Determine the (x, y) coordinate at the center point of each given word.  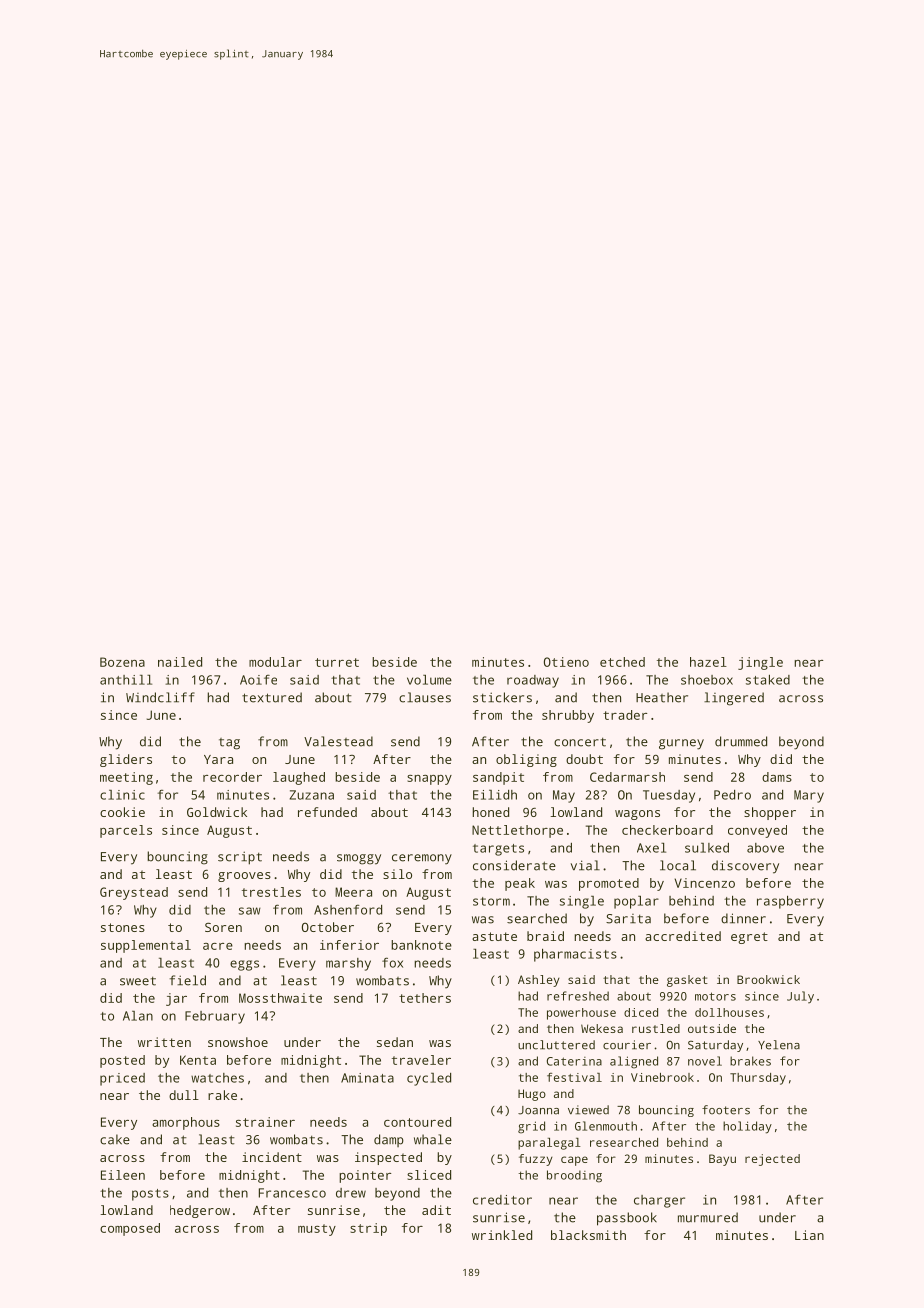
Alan (138, 1016)
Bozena (122, 662)
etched (622, 662)
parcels (126, 831)
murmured (708, 1217)
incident (272, 1157)
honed (490, 812)
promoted (609, 884)
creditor (502, 1200)
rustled (656, 1028)
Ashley (539, 981)
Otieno (566, 662)
